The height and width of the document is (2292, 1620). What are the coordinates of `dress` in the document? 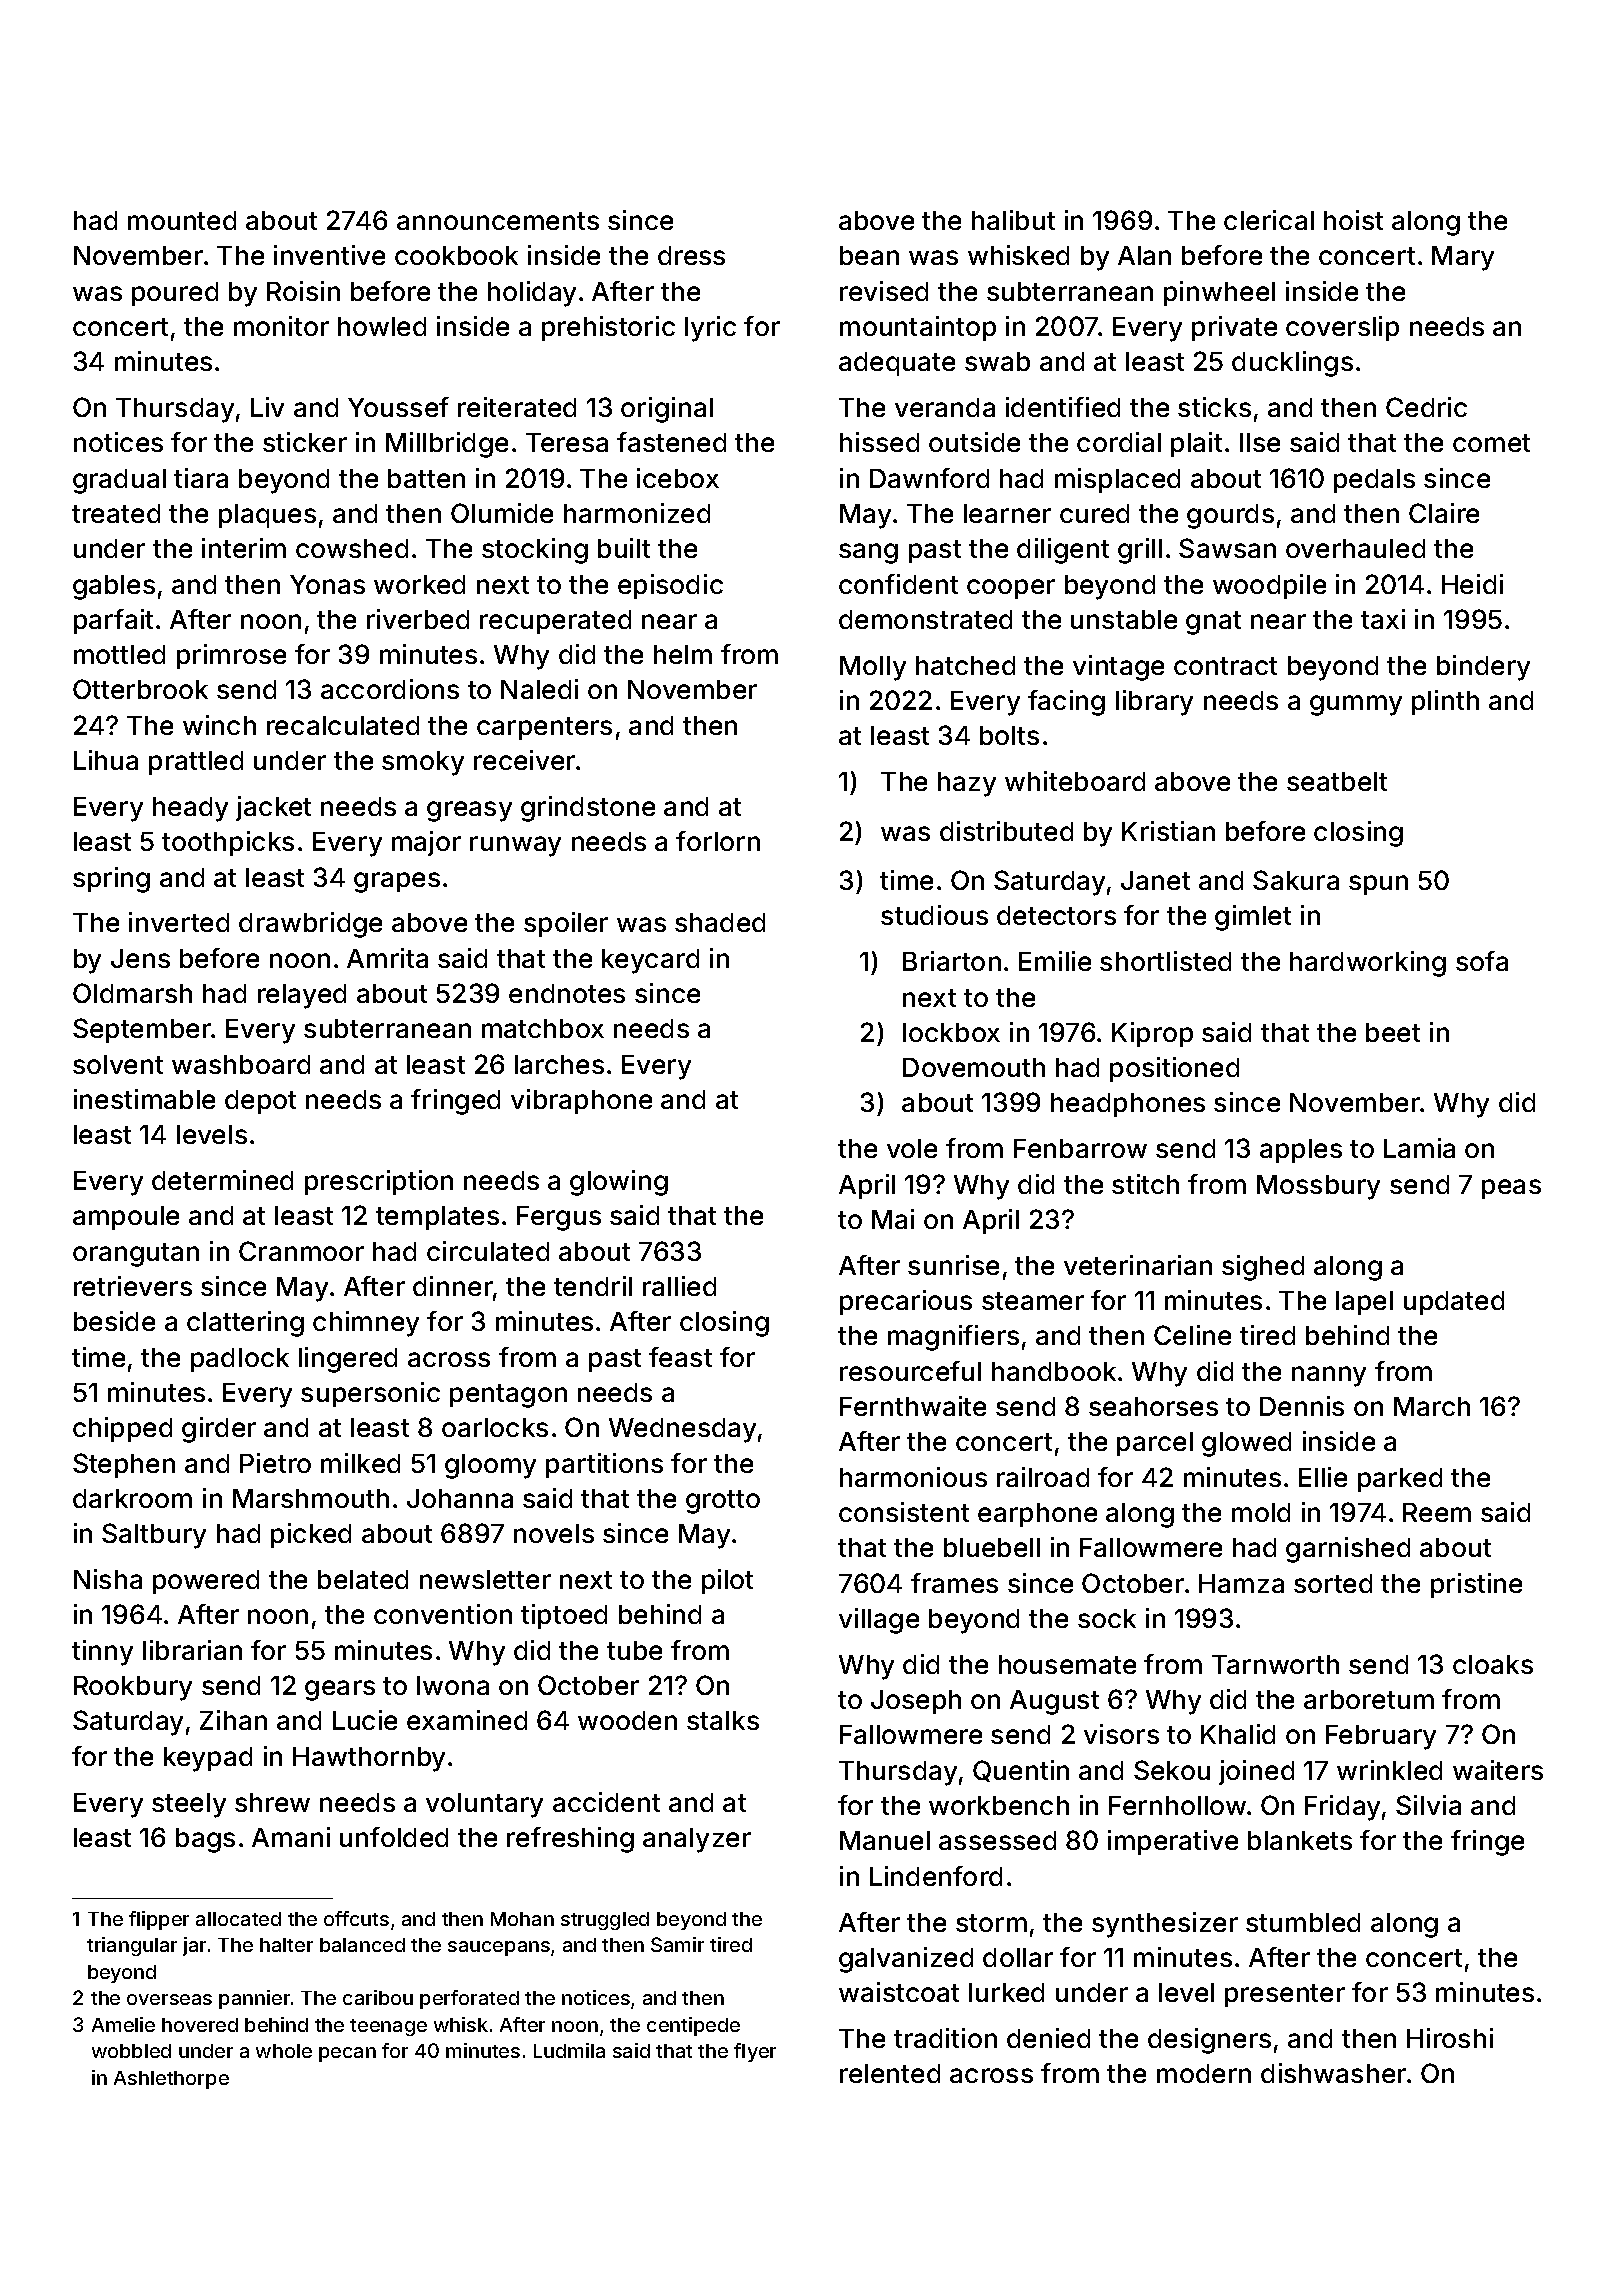 It's located at (691, 255).
